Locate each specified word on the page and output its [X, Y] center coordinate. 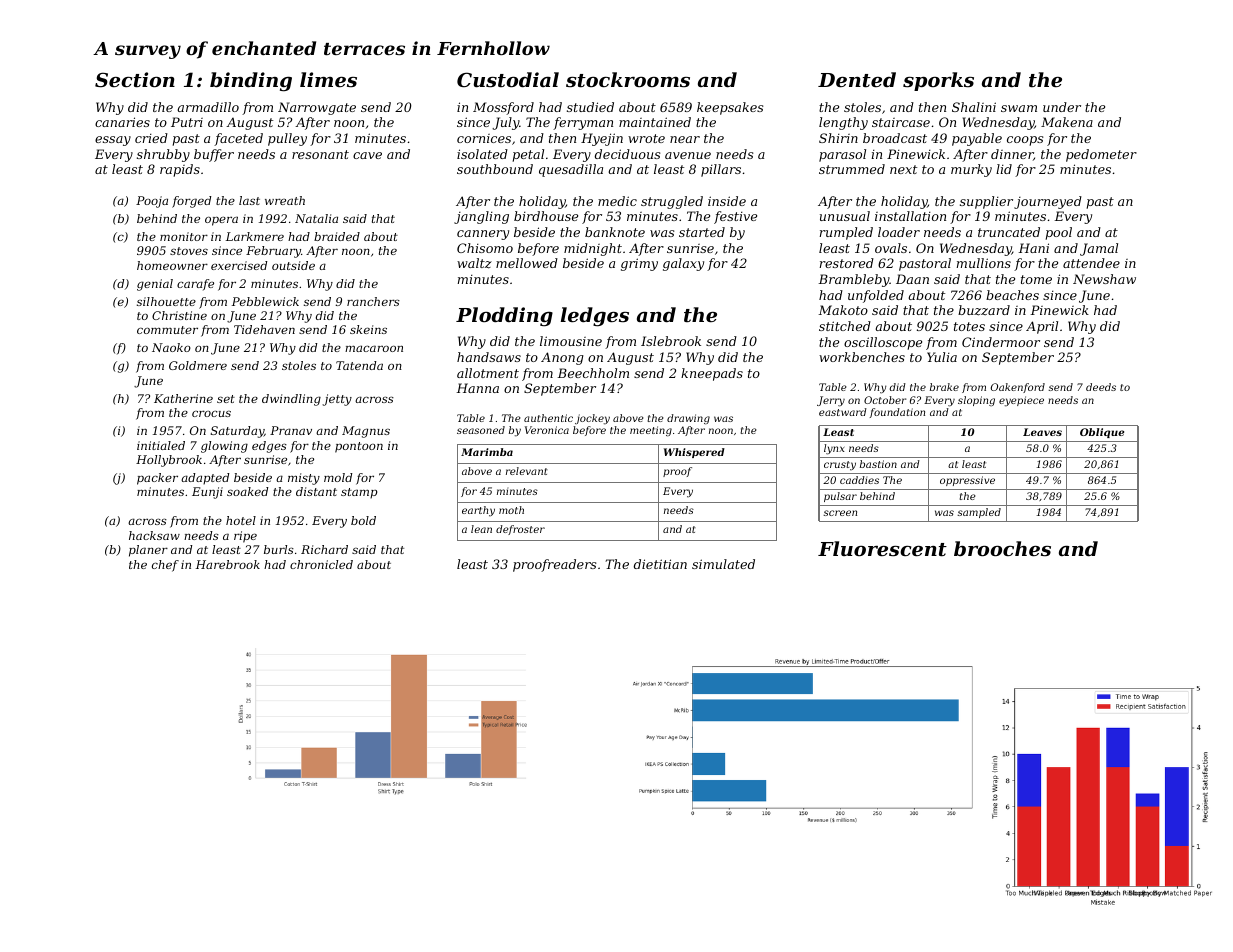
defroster [520, 530]
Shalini [974, 107]
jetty [337, 400]
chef [165, 566]
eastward [843, 412]
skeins [368, 329]
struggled [672, 202]
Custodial [508, 80]
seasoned [481, 430]
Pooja [152, 202]
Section [135, 79]
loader [899, 232]
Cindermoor [1001, 342]
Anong [562, 358]
